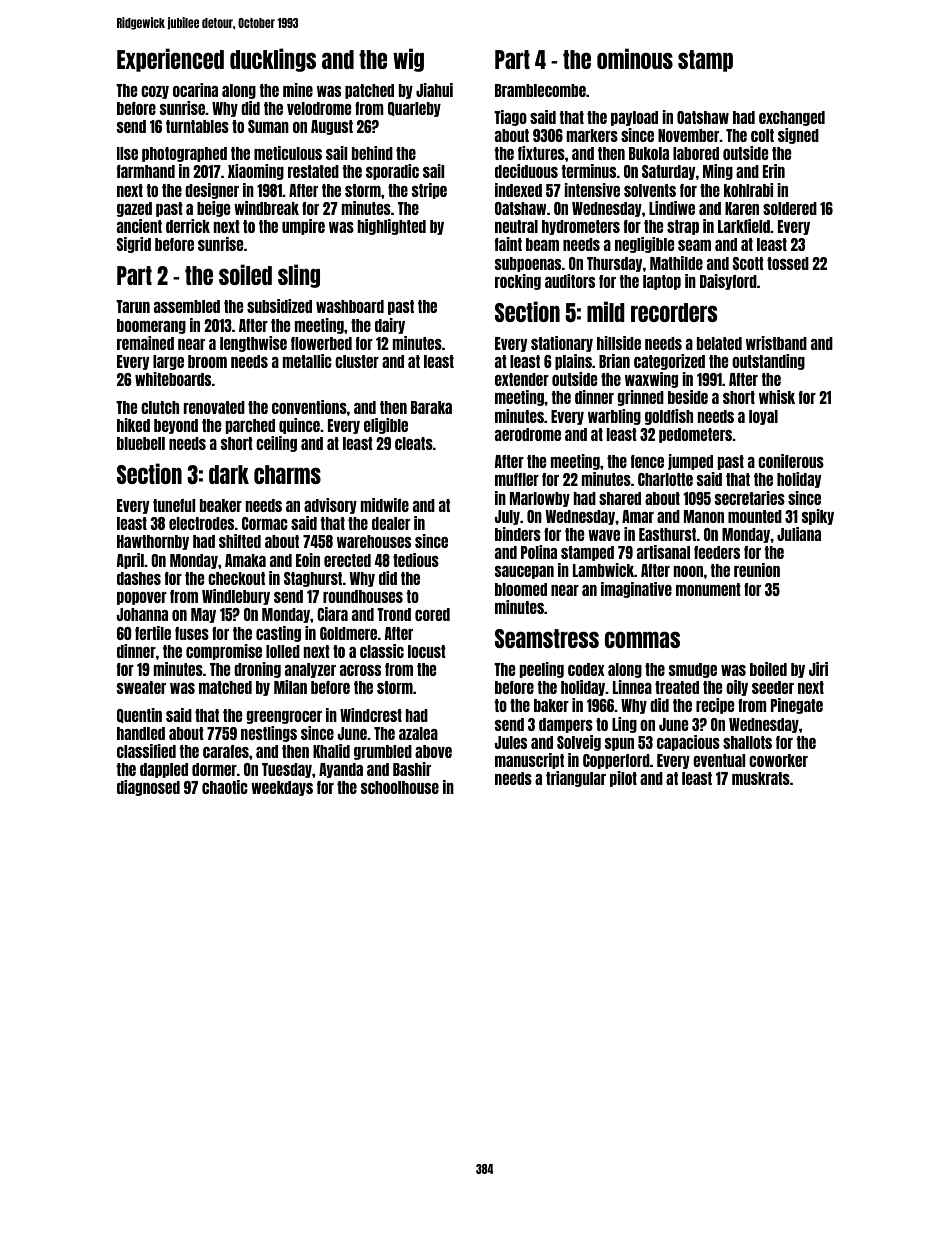  I want to click on hydrometers, so click(581, 227).
